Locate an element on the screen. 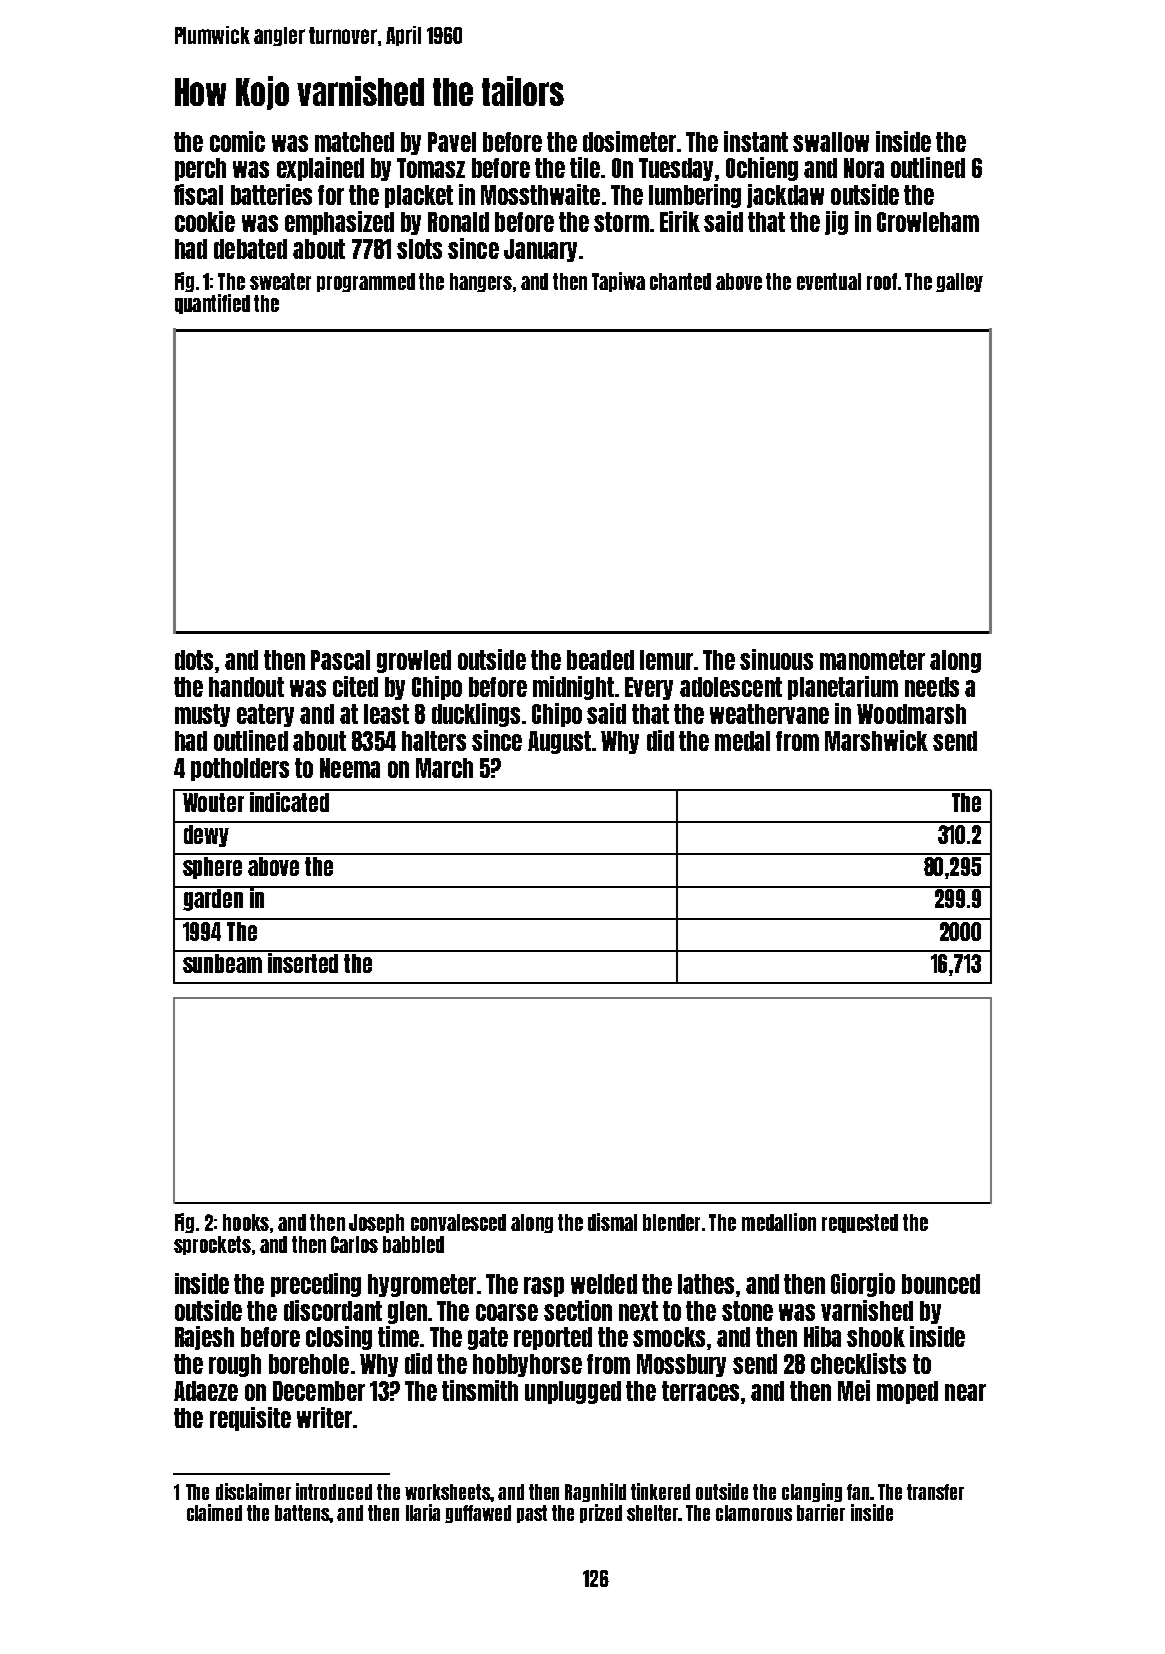 This screenshot has width=1165, height=1654. disclaimer is located at coordinates (253, 1491).
